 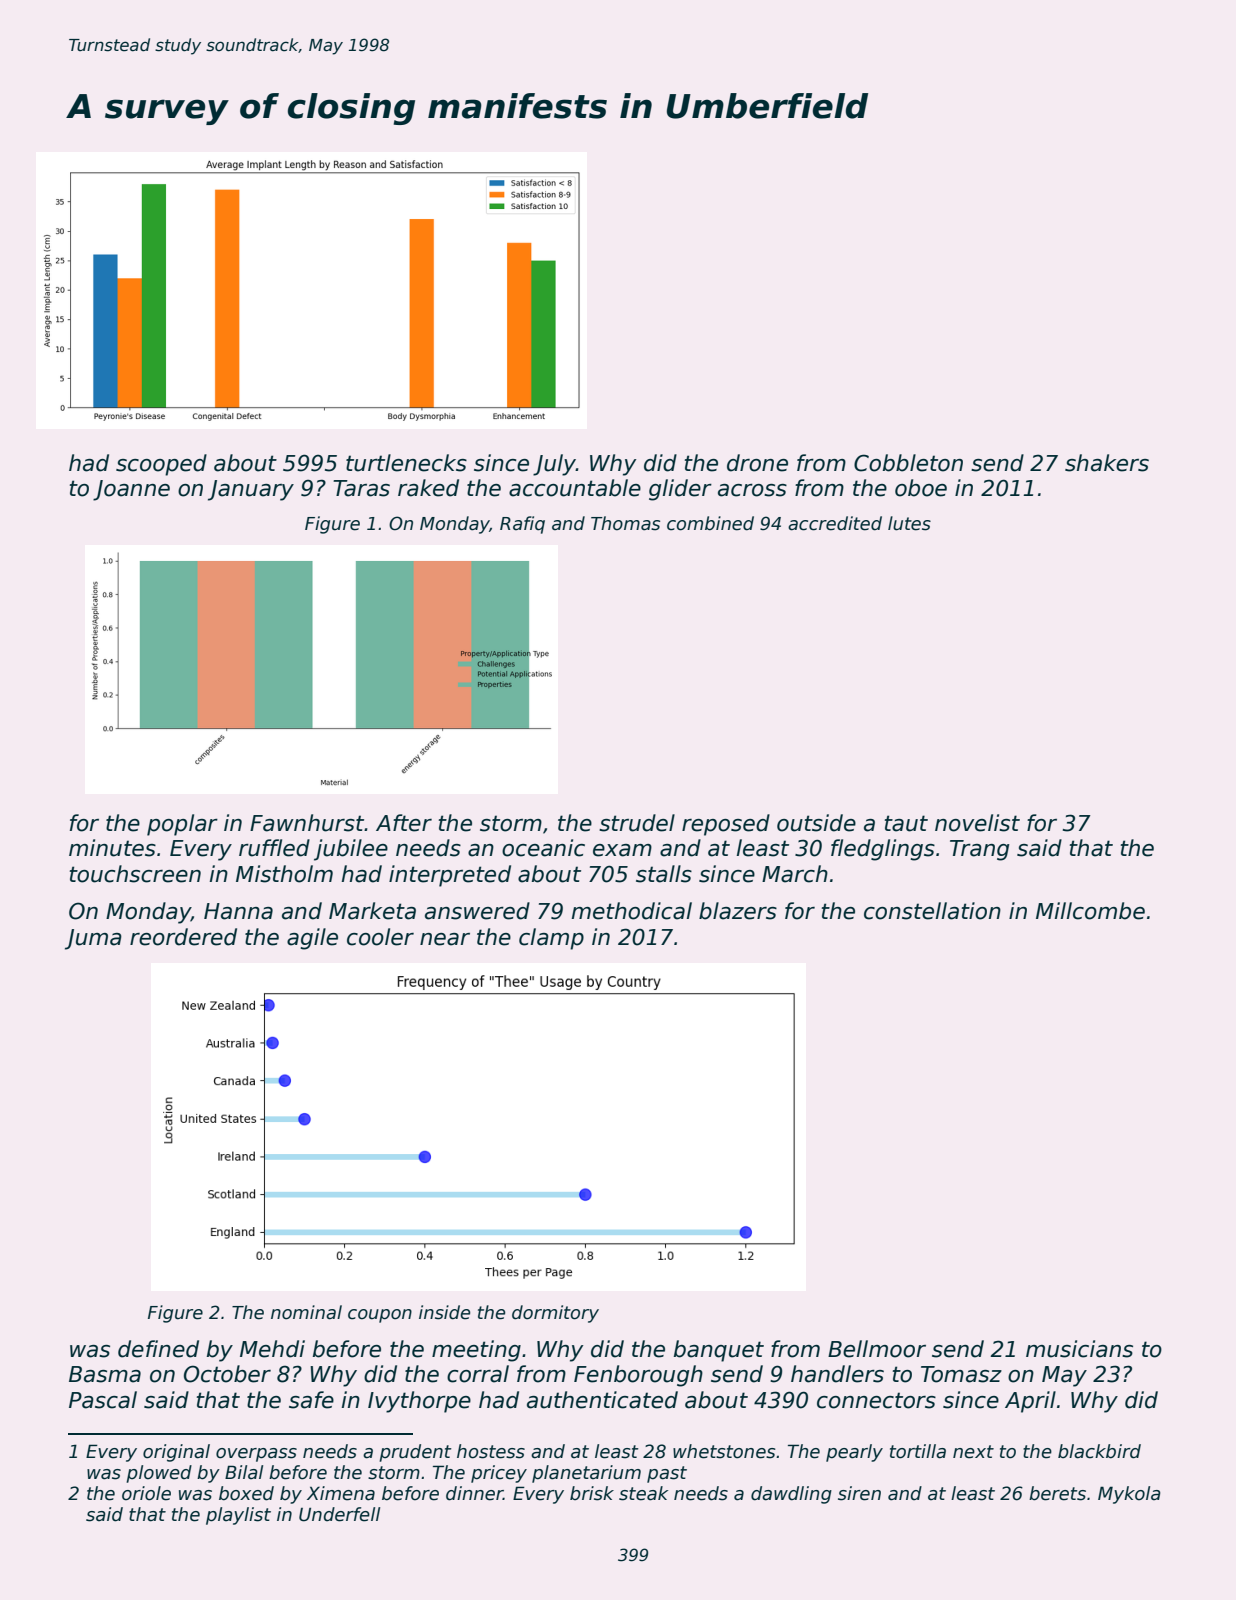 I want to click on Basma, so click(x=105, y=1374).
